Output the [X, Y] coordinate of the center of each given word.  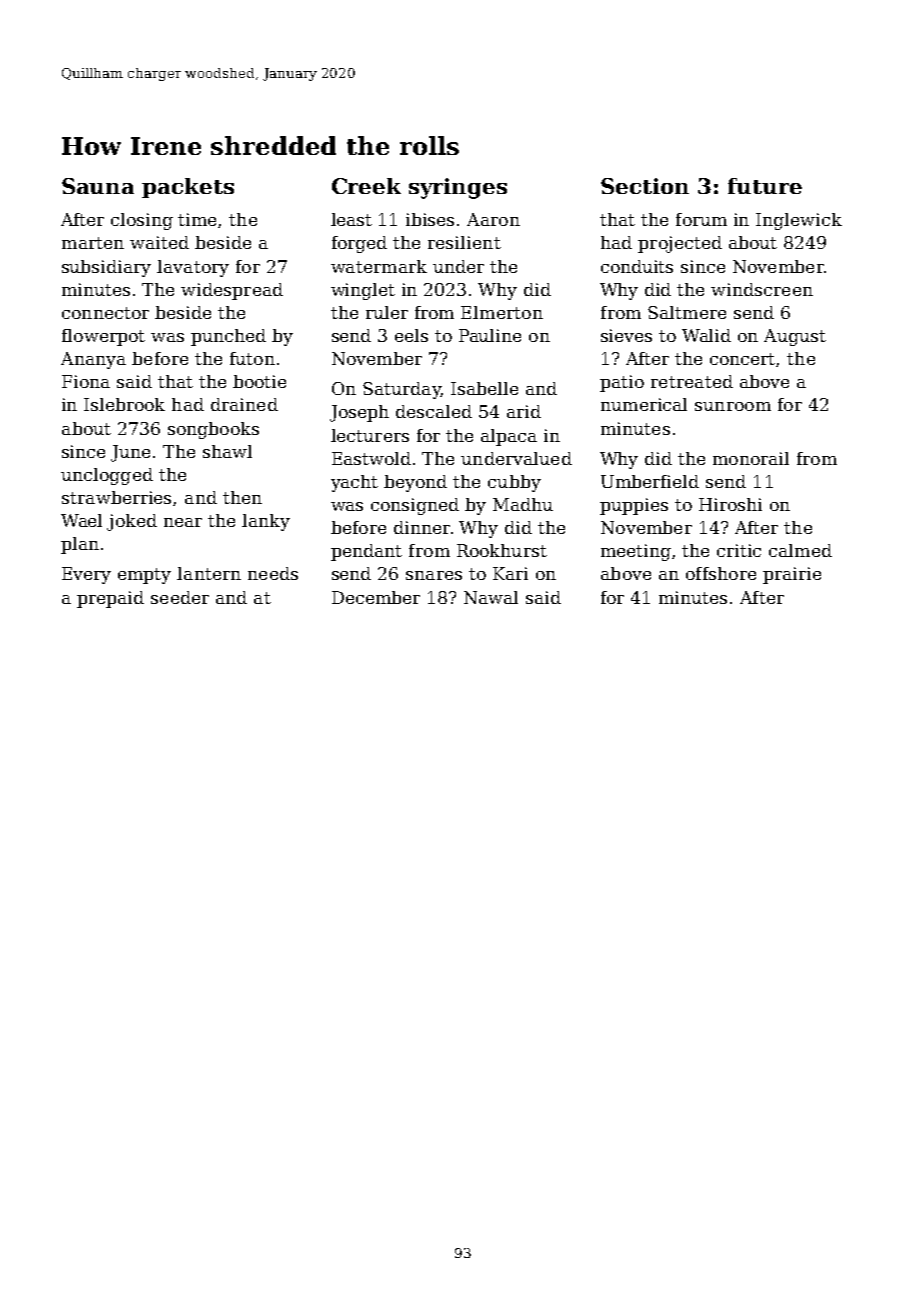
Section [645, 186]
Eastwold [371, 458]
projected [680, 244]
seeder [180, 597]
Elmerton [502, 312]
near [183, 522]
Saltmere [687, 312]
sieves [626, 335]
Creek [366, 186]
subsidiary [106, 268]
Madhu [523, 504]
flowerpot [103, 337]
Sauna [98, 186]
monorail [751, 458]
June [130, 453]
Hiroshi [730, 504]
